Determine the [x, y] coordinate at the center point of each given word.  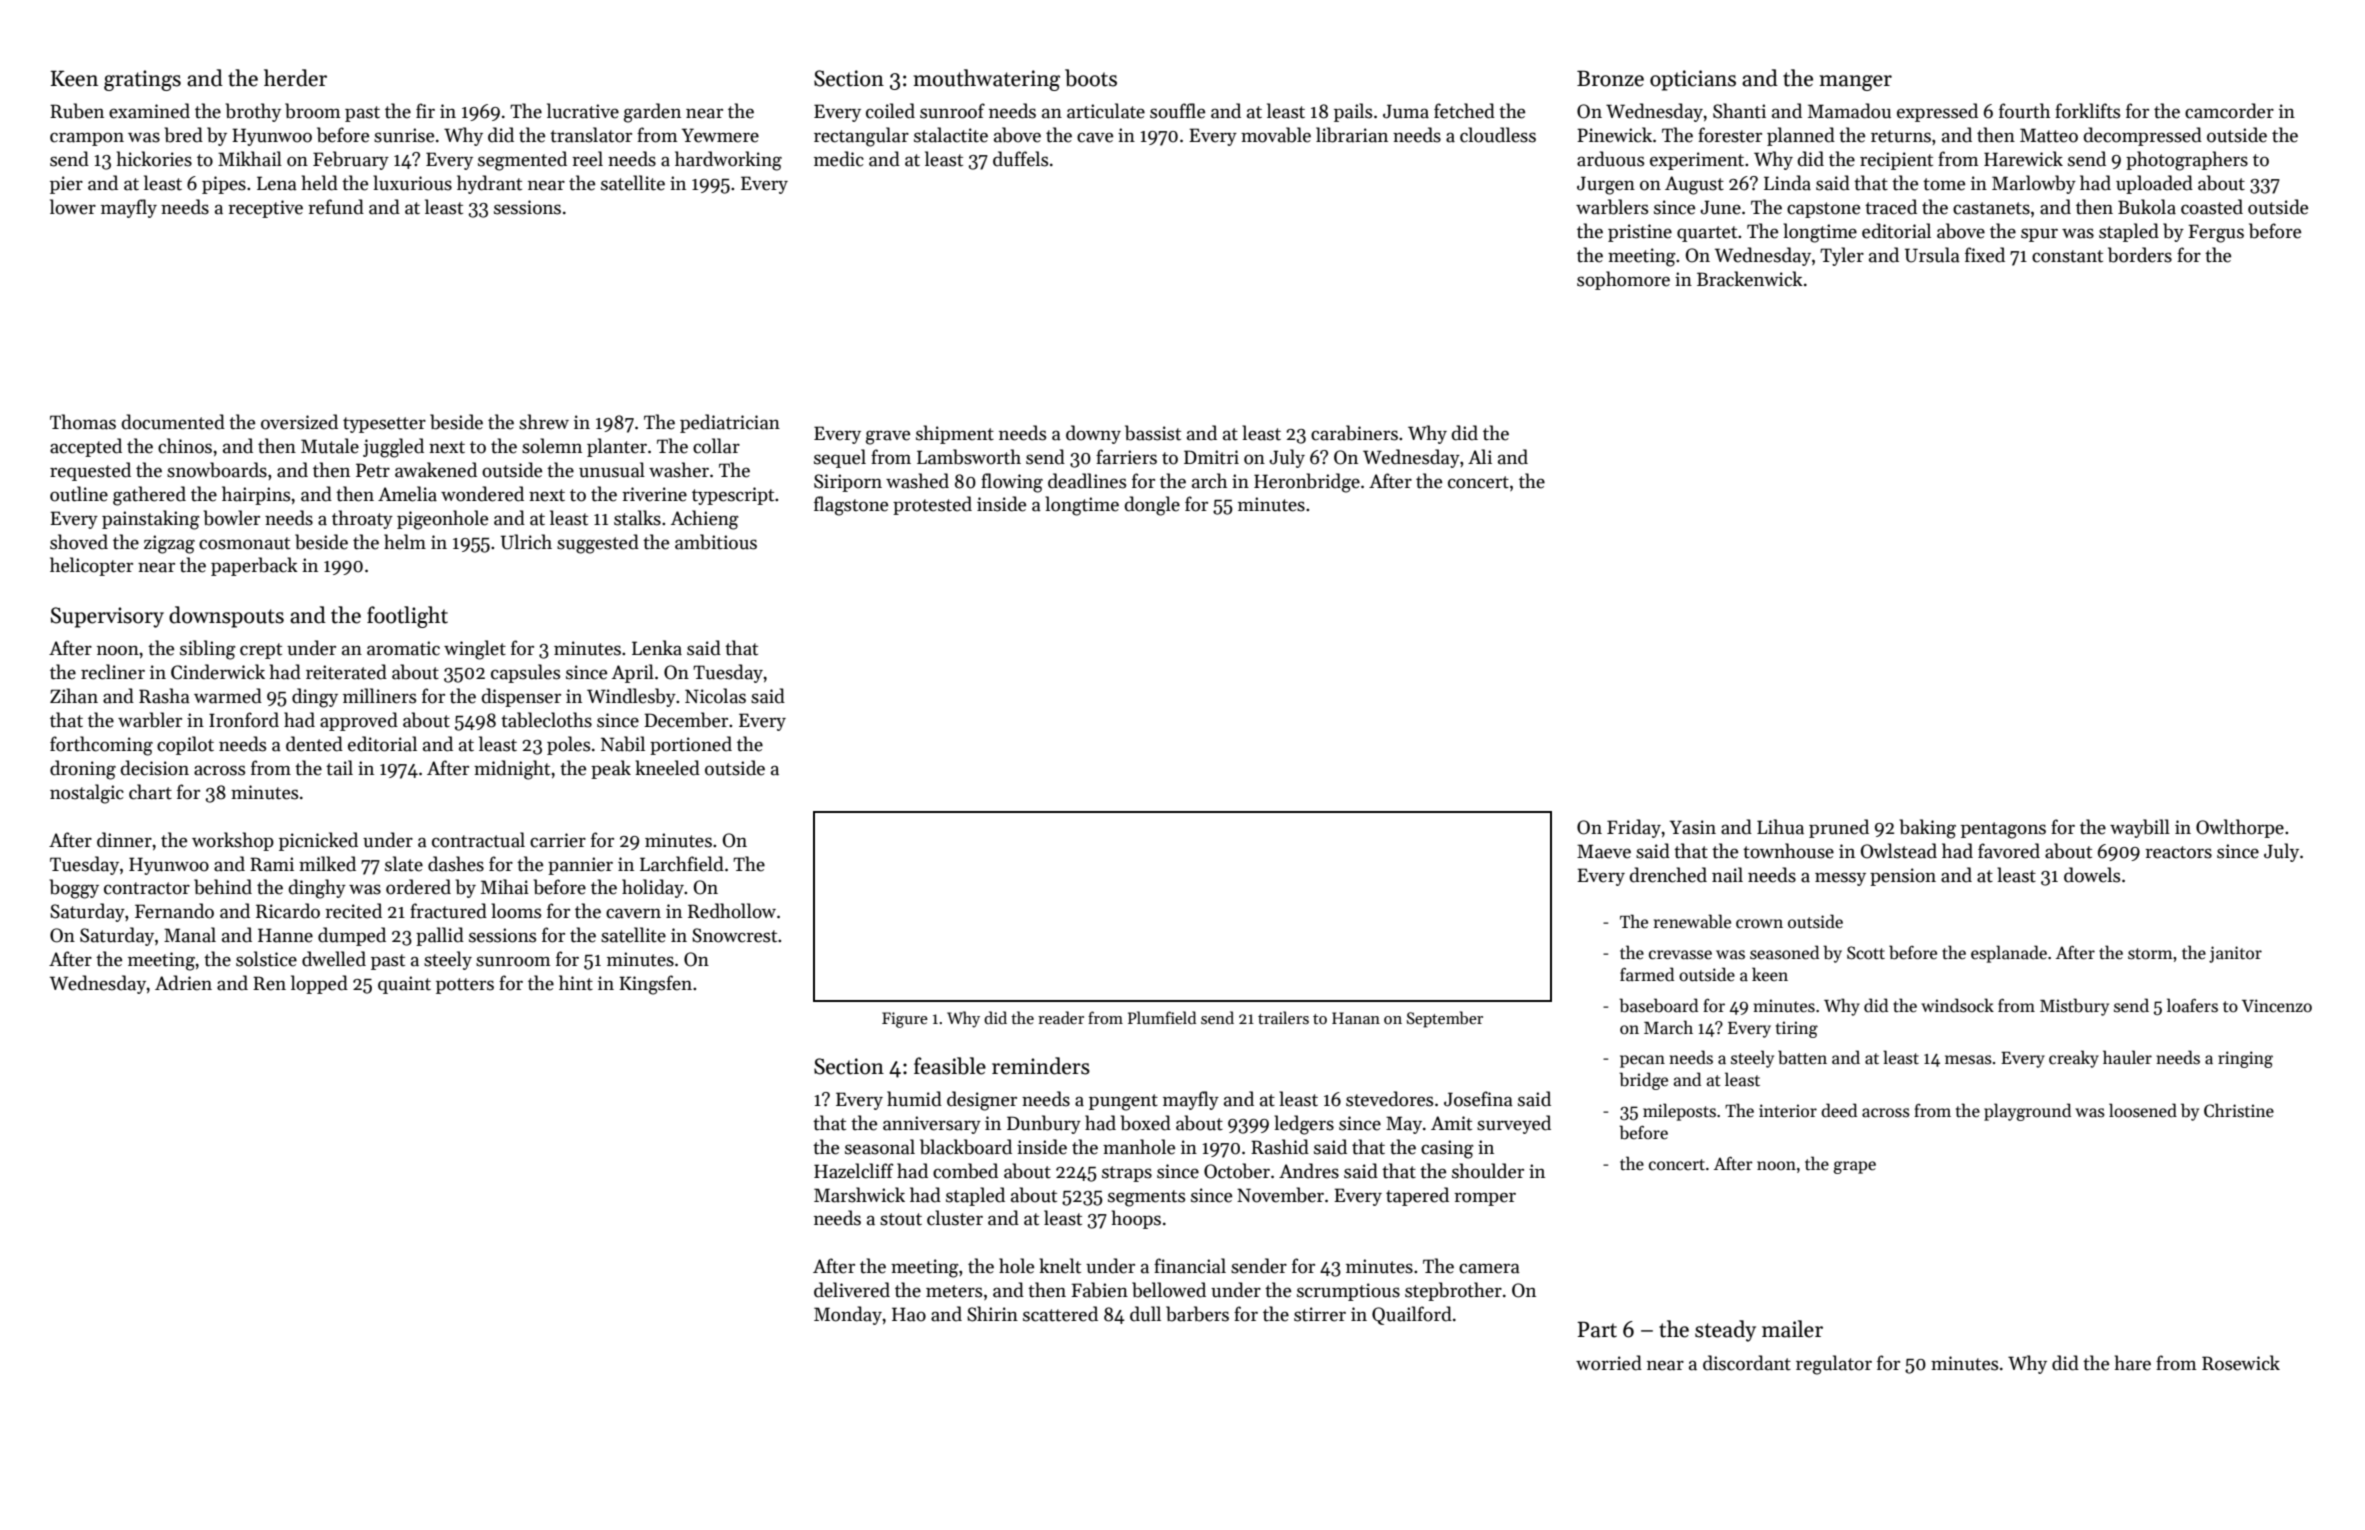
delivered [852, 1290]
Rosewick [2241, 1363]
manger [1856, 83]
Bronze [1610, 78]
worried [1609, 1363]
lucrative [583, 111]
